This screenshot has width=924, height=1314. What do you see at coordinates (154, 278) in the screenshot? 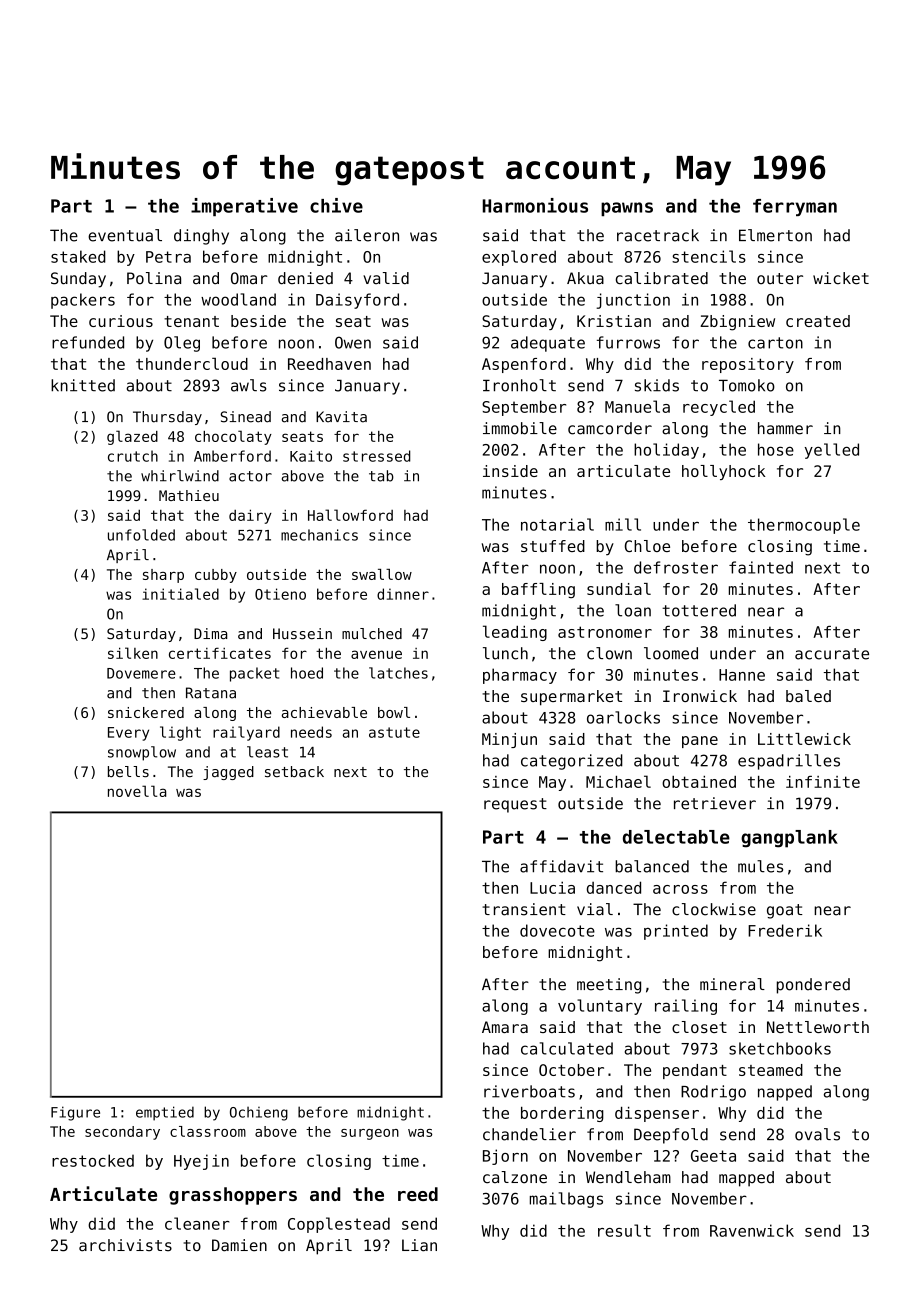
I see `Polina` at bounding box center [154, 278].
